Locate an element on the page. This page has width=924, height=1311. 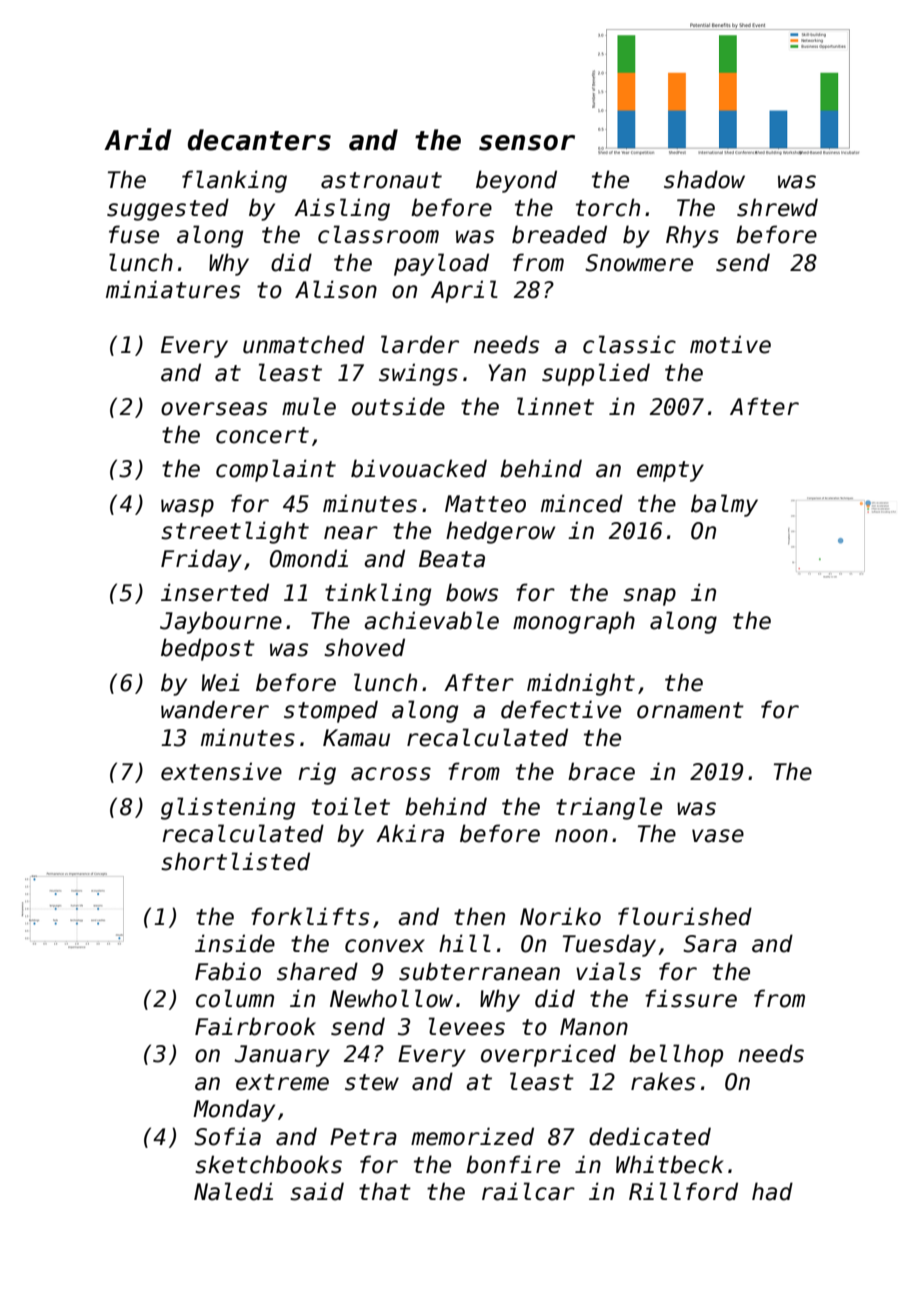
sensor is located at coordinates (527, 143).
